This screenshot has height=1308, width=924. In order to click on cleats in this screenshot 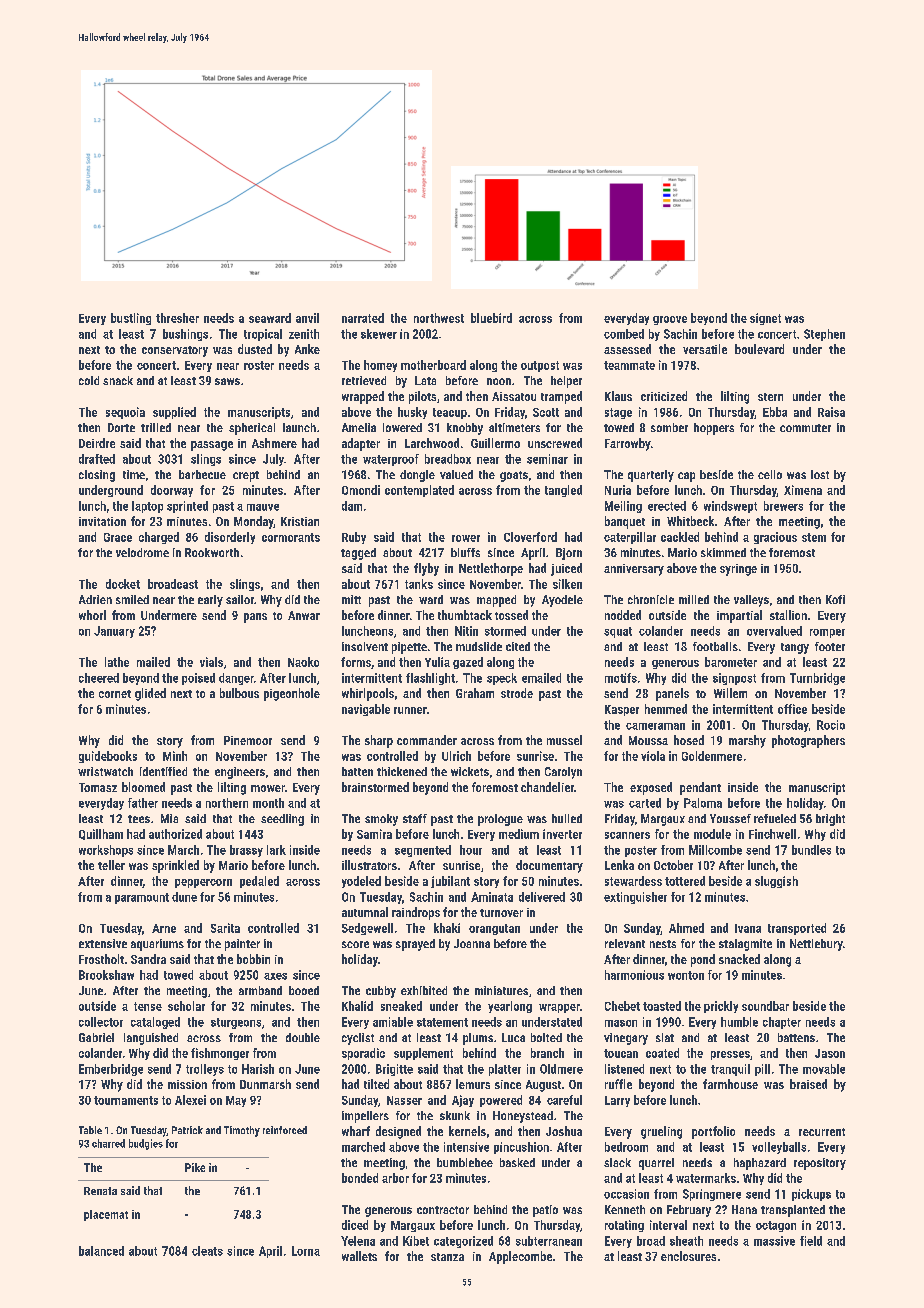, I will do `click(207, 1251)`.
